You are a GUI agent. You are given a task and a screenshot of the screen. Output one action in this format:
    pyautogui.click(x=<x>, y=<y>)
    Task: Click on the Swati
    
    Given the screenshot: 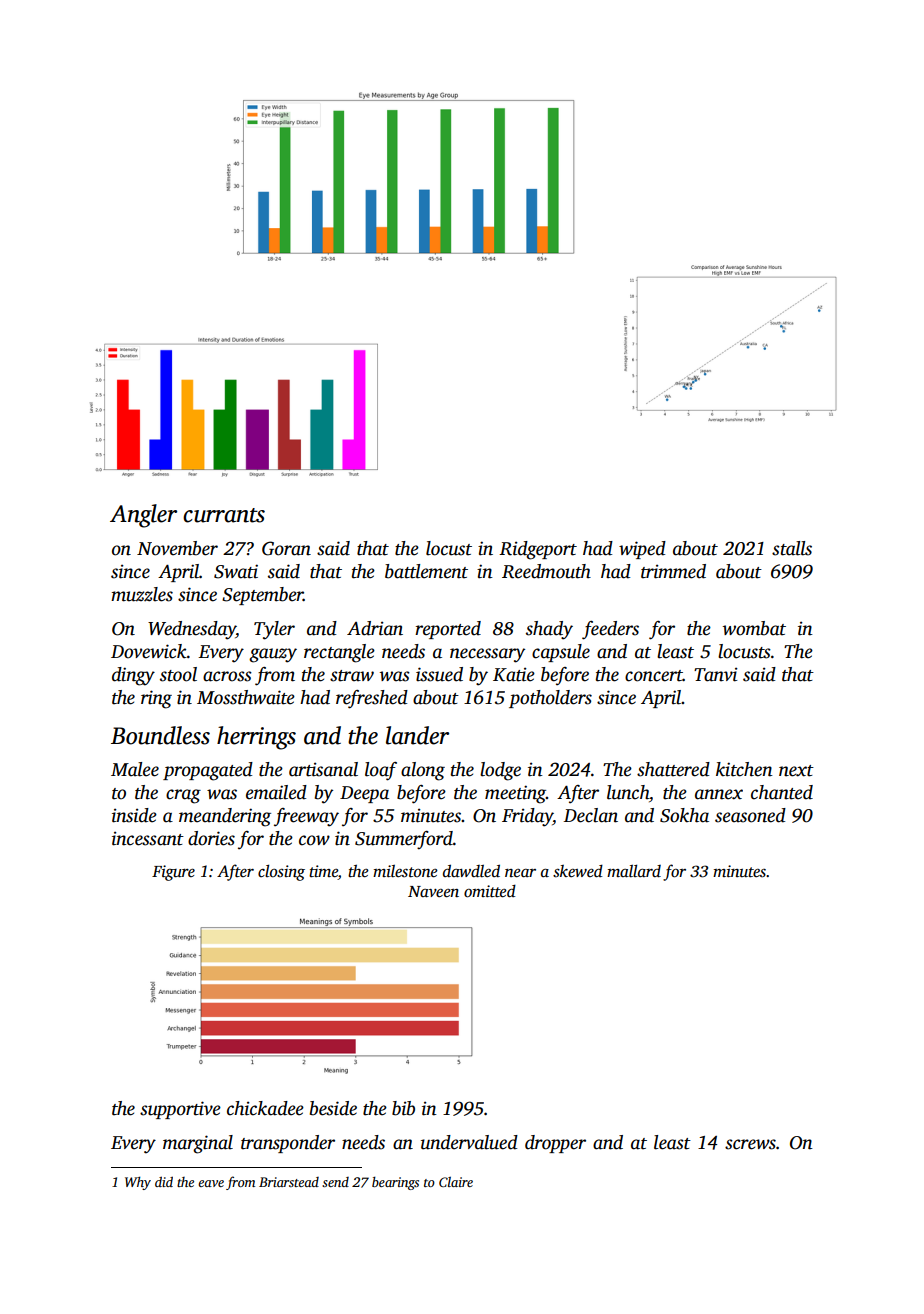 What is the action you would take?
    pyautogui.click(x=236, y=571)
